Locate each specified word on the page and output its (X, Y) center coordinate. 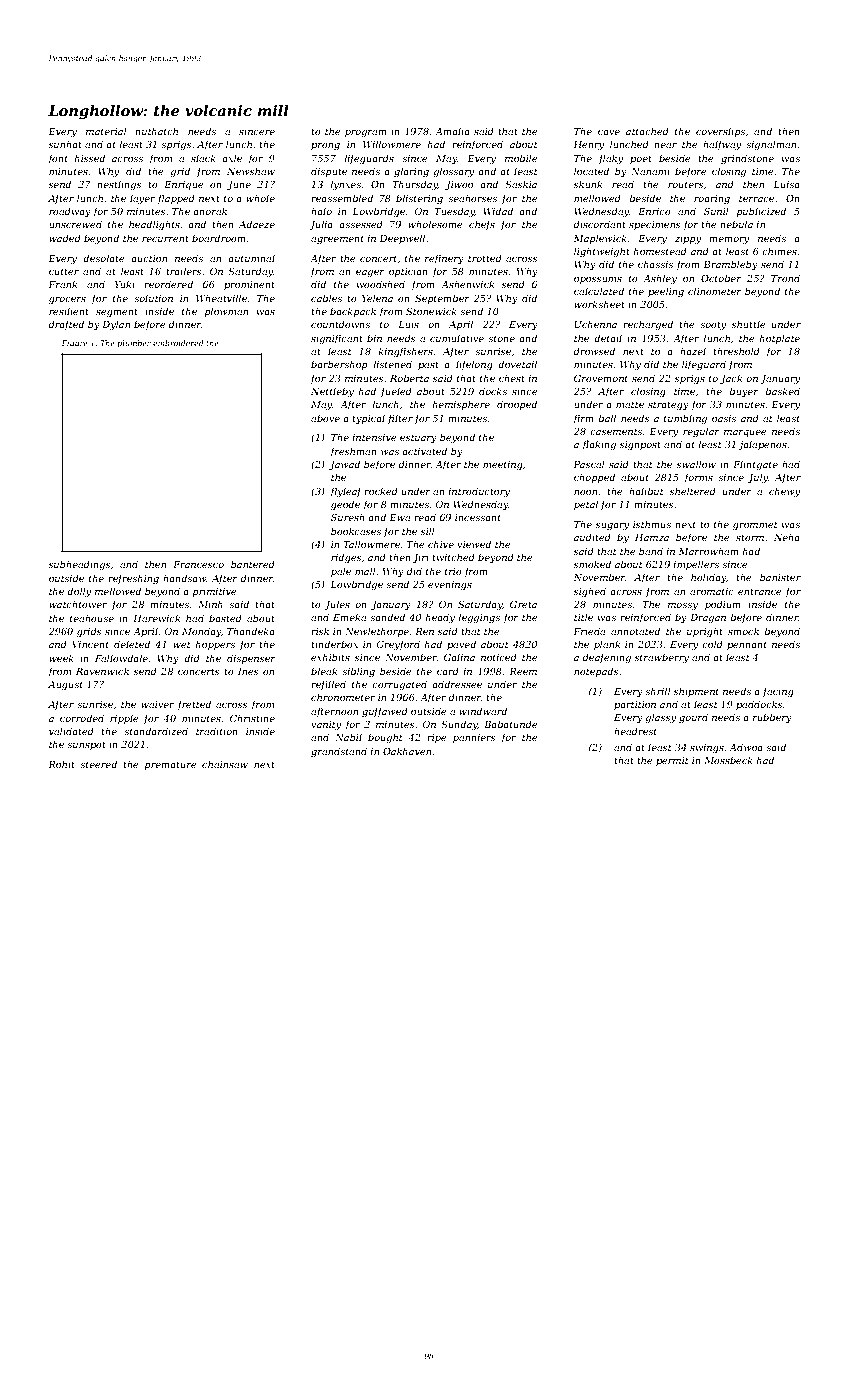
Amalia (452, 131)
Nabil (348, 737)
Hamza (652, 537)
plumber (134, 344)
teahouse (92, 618)
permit (672, 761)
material (106, 131)
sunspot (86, 745)
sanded (387, 617)
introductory (479, 492)
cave (609, 132)
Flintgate (755, 465)
